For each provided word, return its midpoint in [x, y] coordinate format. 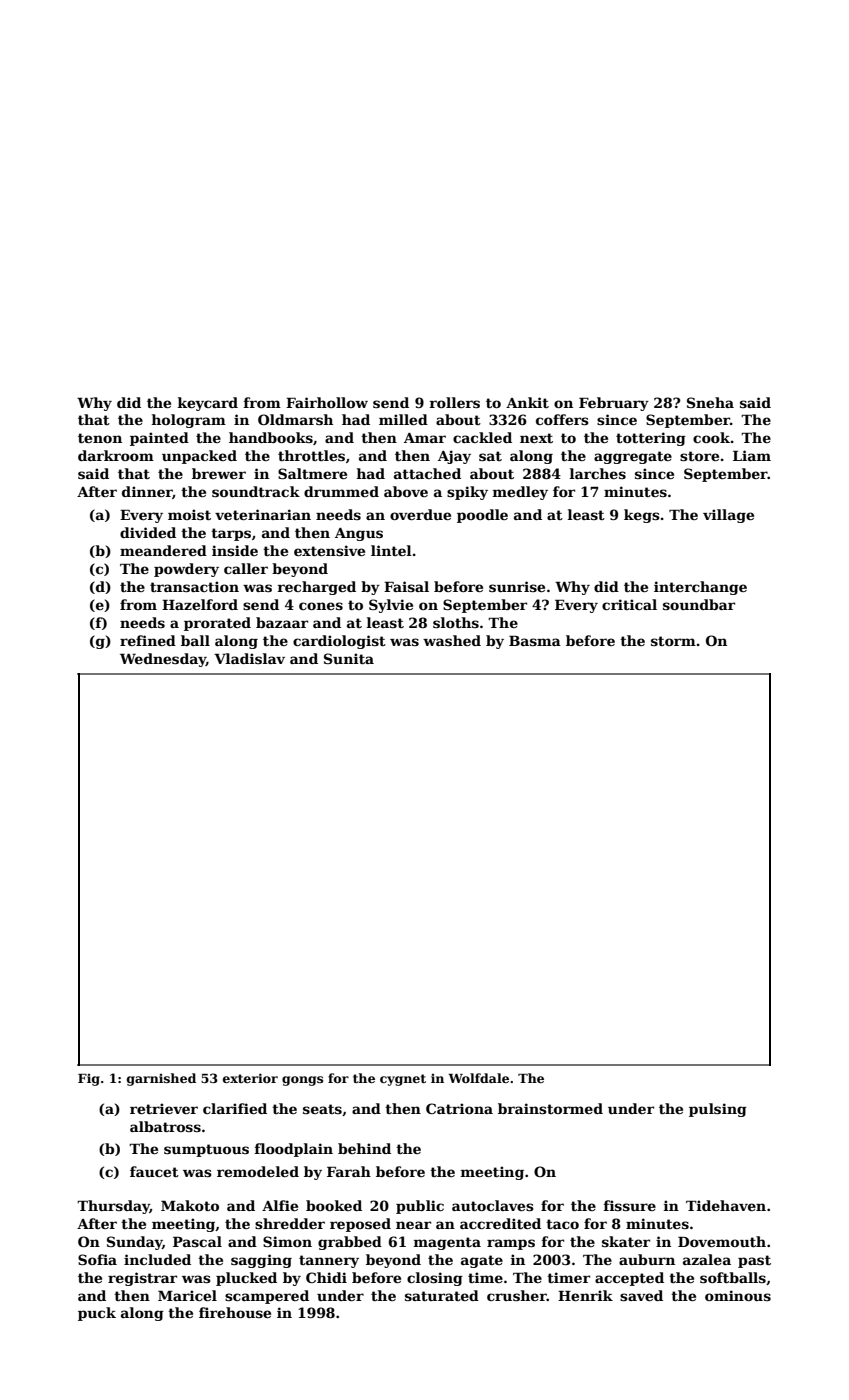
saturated [442, 1295]
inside [235, 550]
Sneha [710, 402]
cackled [482, 437]
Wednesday [163, 660]
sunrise [517, 586]
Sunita [349, 658]
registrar [142, 1279]
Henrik [585, 1295]
